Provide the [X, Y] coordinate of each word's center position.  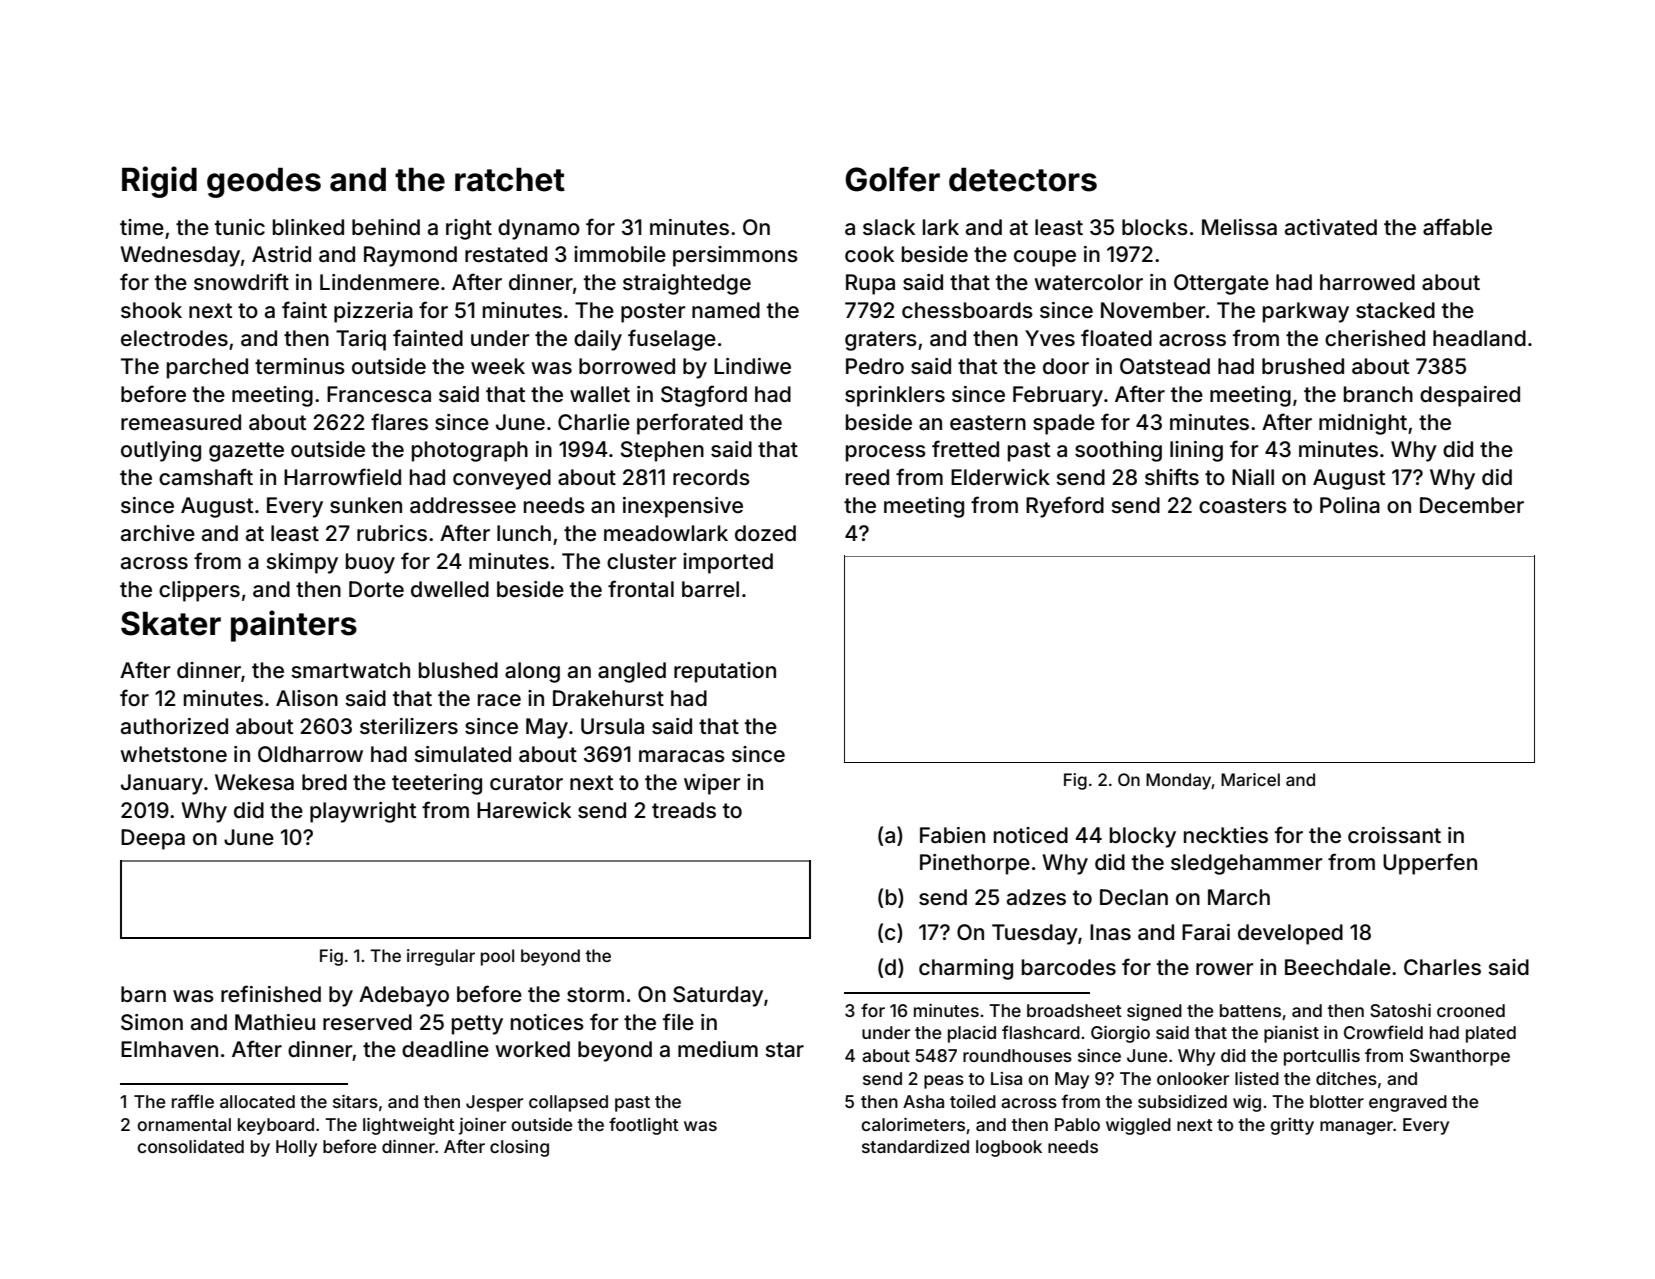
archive [158, 533]
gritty [1292, 1126]
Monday [1179, 781]
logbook [1009, 1148]
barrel [710, 589]
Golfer [892, 179]
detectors [1023, 179]
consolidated [190, 1146]
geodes [264, 182]
